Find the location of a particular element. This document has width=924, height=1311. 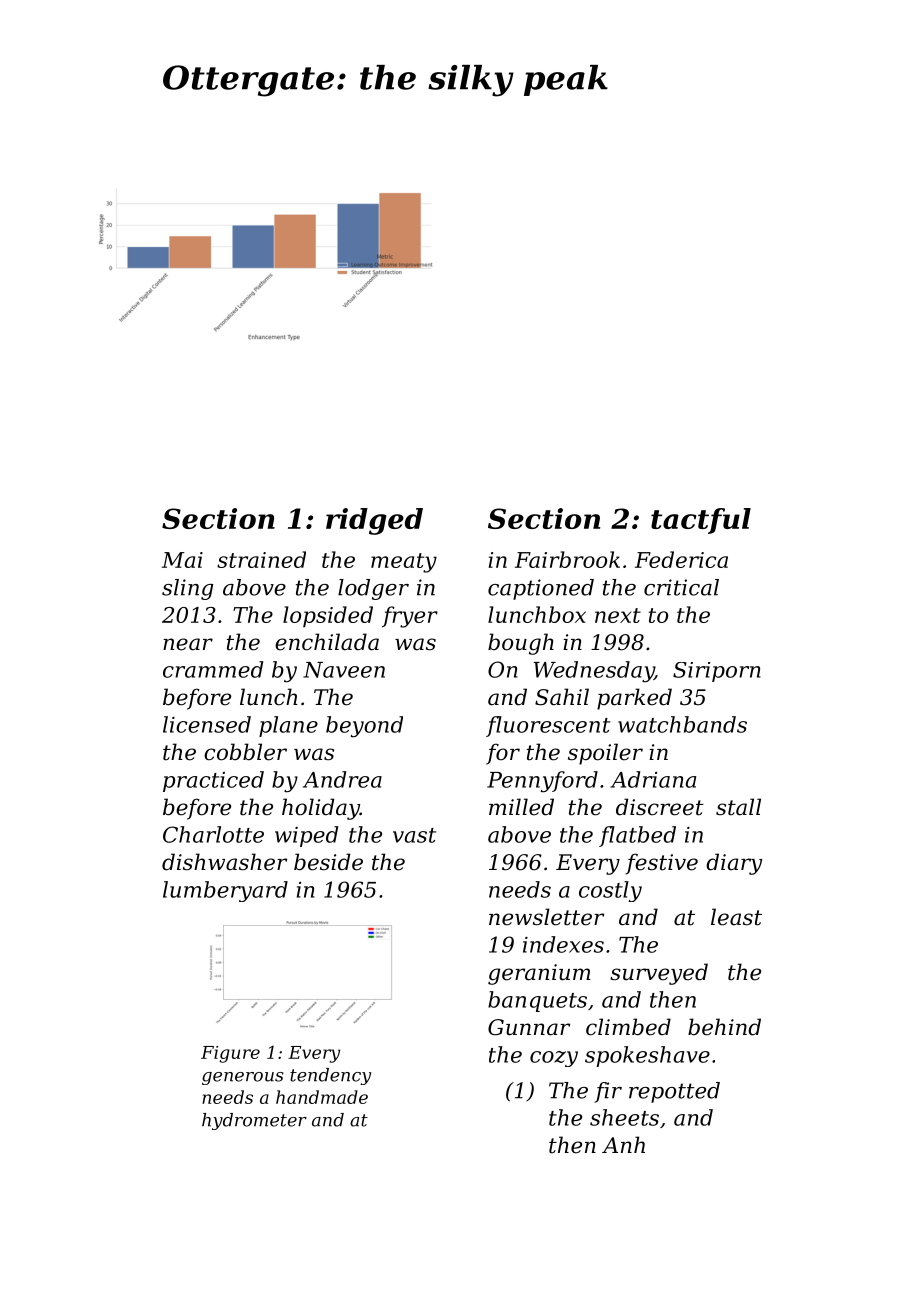

surveyed is located at coordinates (659, 974).
